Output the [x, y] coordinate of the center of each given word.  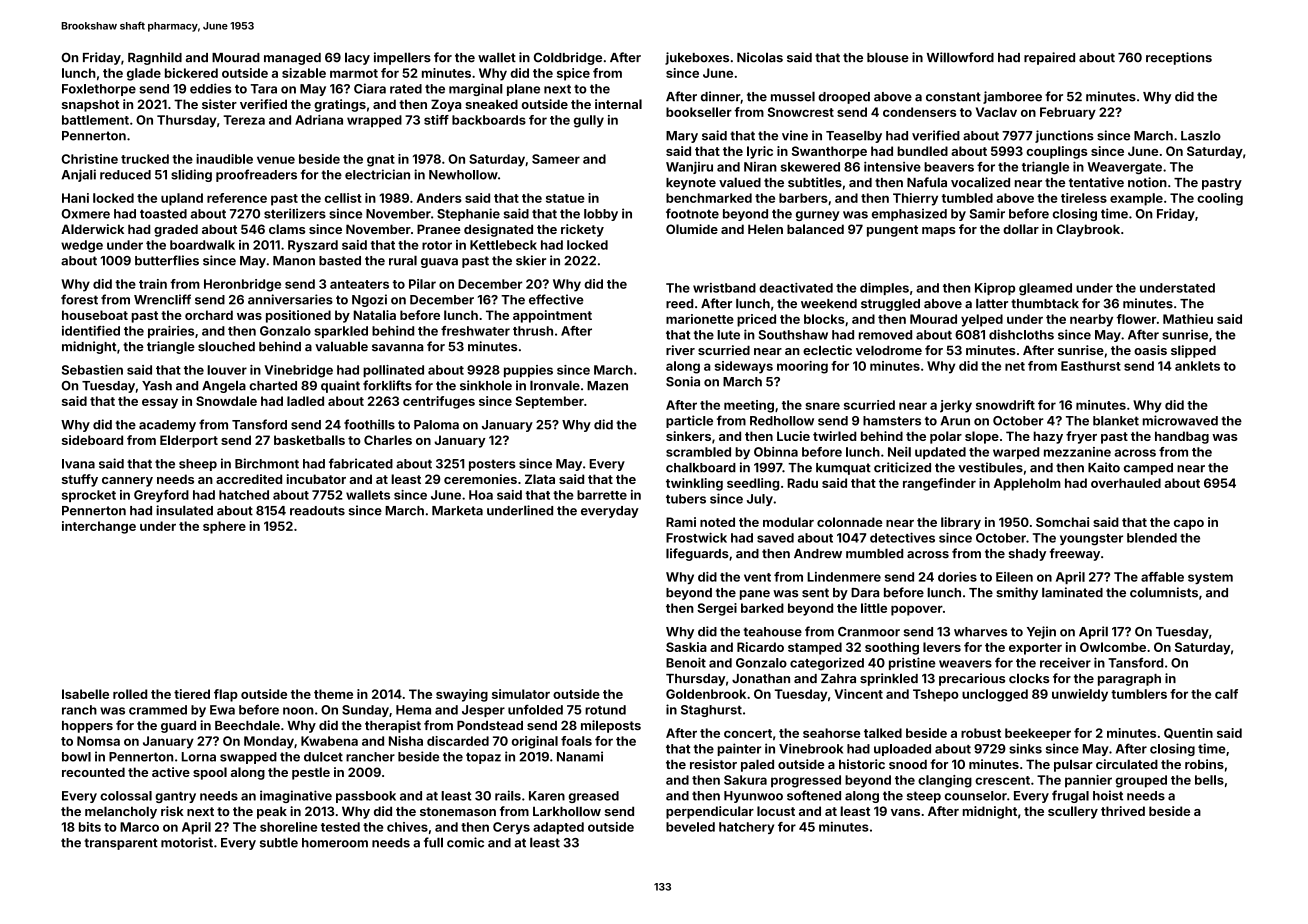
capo [1189, 525]
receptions [1179, 58]
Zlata [540, 479]
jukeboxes [697, 58]
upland [182, 199]
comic [465, 842]
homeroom [335, 843]
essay [160, 404]
